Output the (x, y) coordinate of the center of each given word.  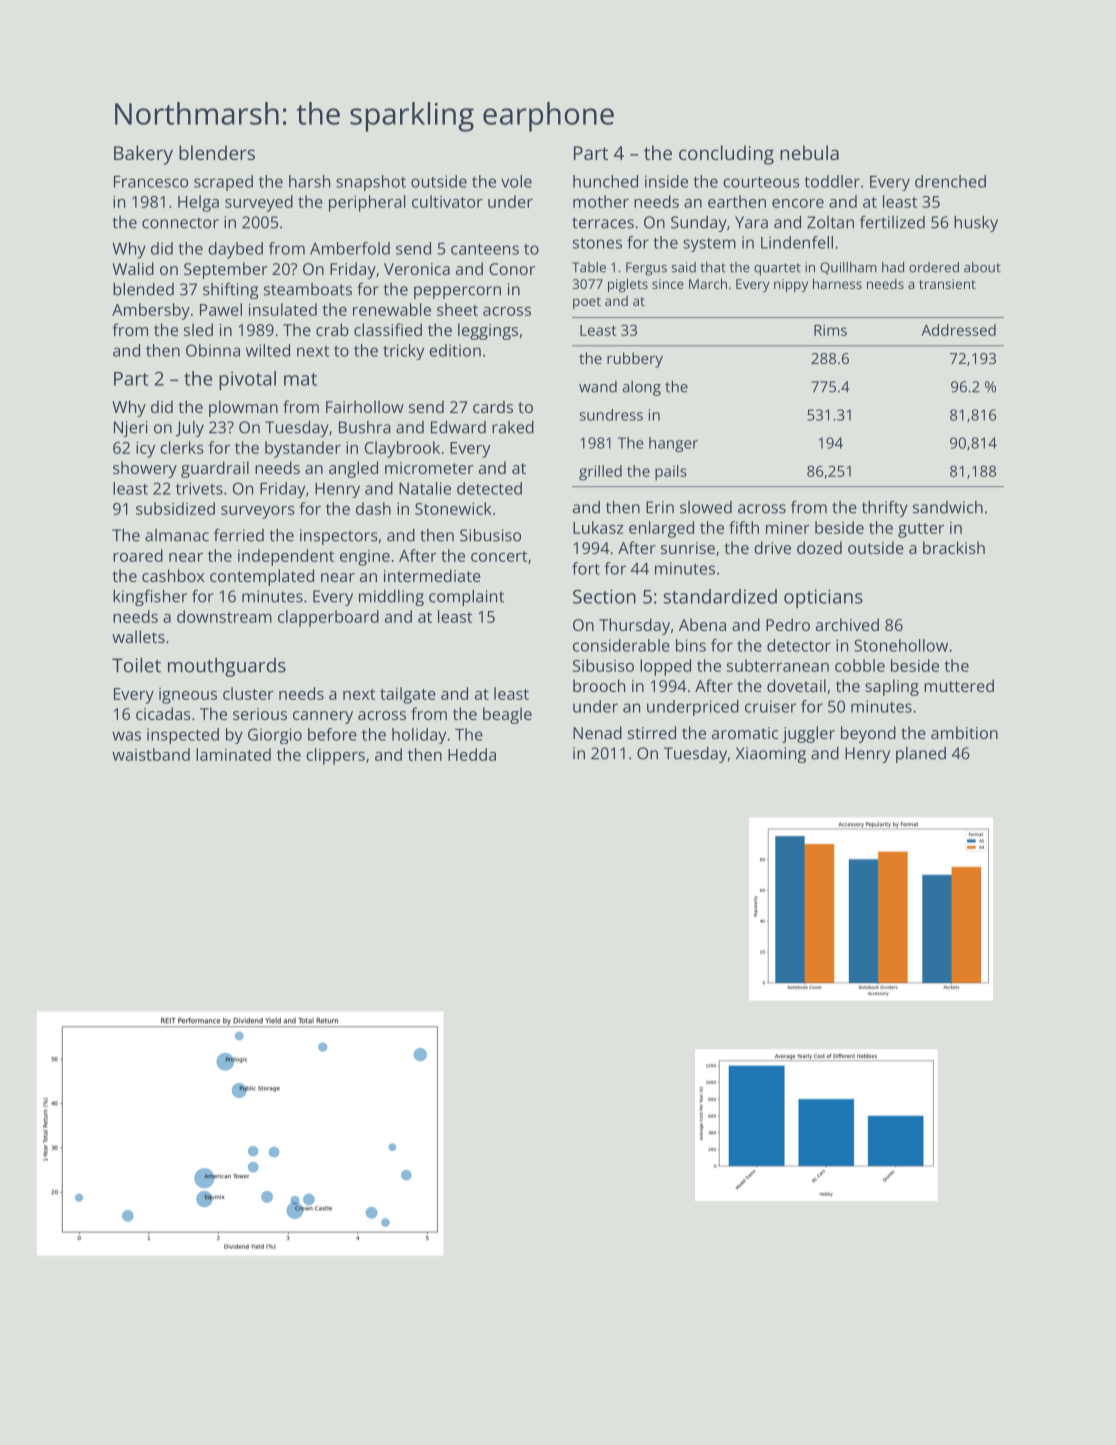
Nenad (597, 732)
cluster (248, 693)
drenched (950, 181)
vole (516, 181)
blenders (217, 152)
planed (921, 755)
